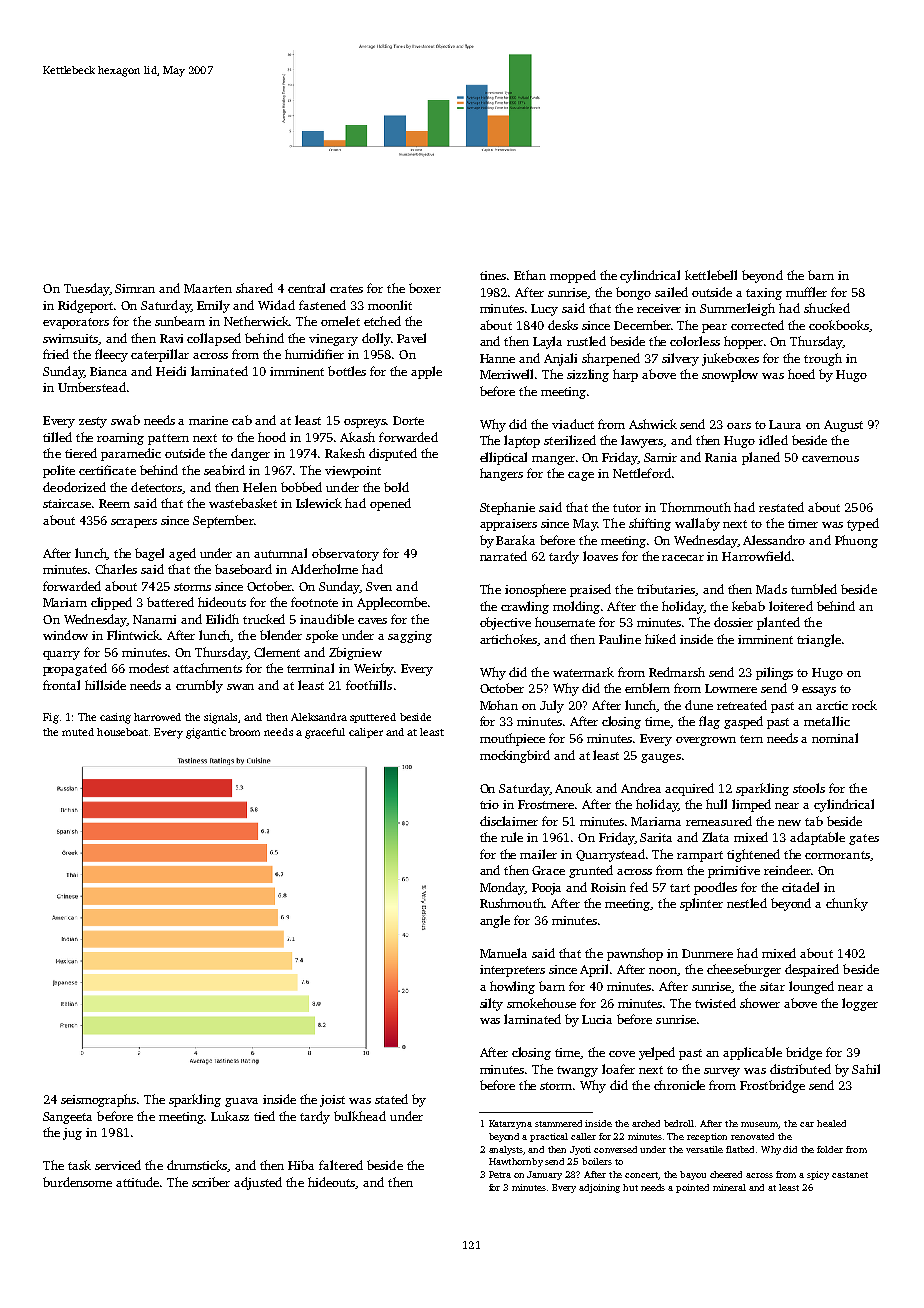  Describe the element at coordinates (653, 424) in the screenshot. I see `Ashwick` at that location.
